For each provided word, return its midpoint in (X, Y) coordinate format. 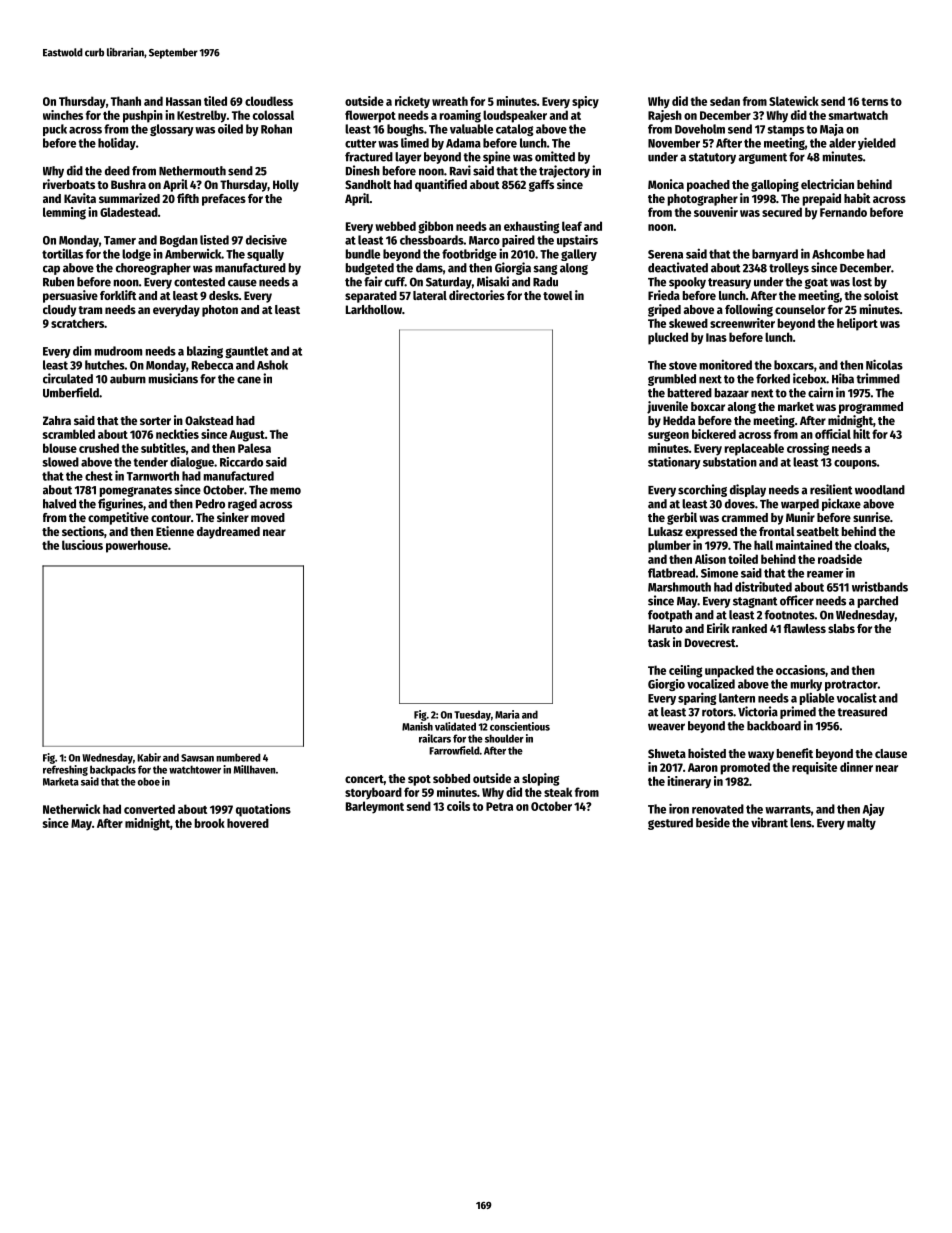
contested (199, 282)
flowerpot (370, 116)
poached (708, 186)
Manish (417, 726)
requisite (814, 768)
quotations (263, 810)
